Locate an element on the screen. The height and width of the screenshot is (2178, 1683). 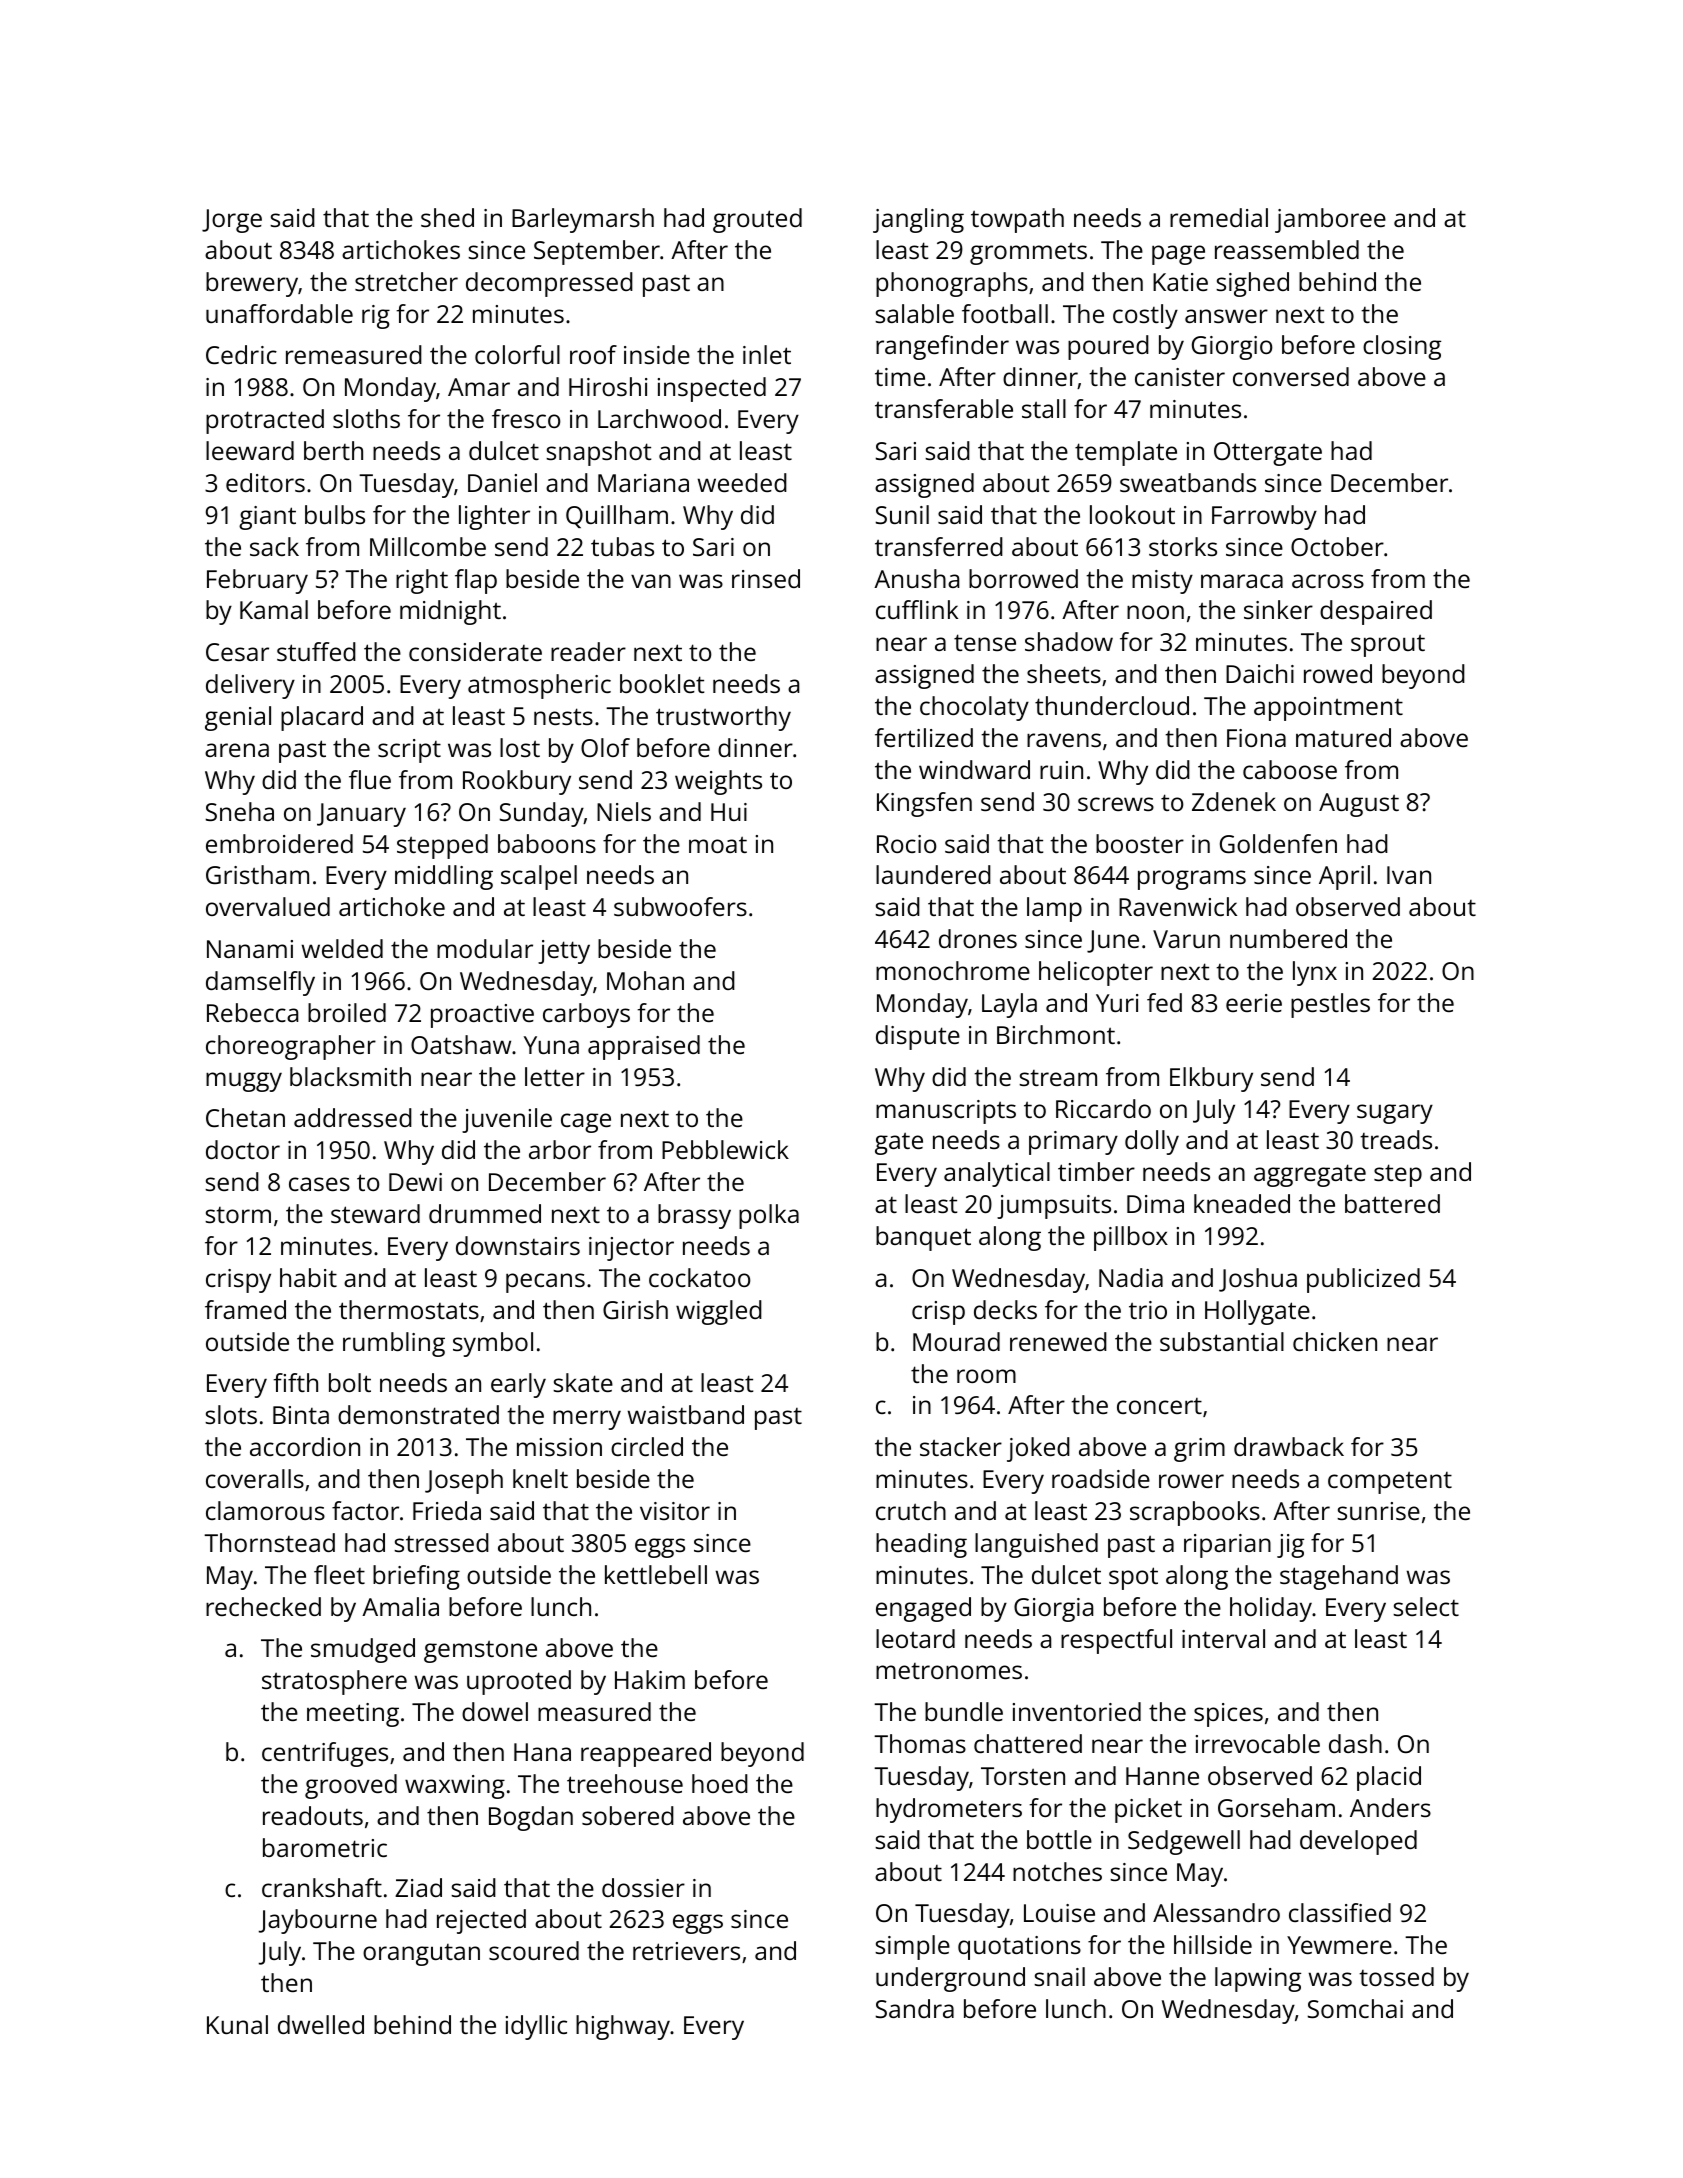
Cedric is located at coordinates (241, 354).
